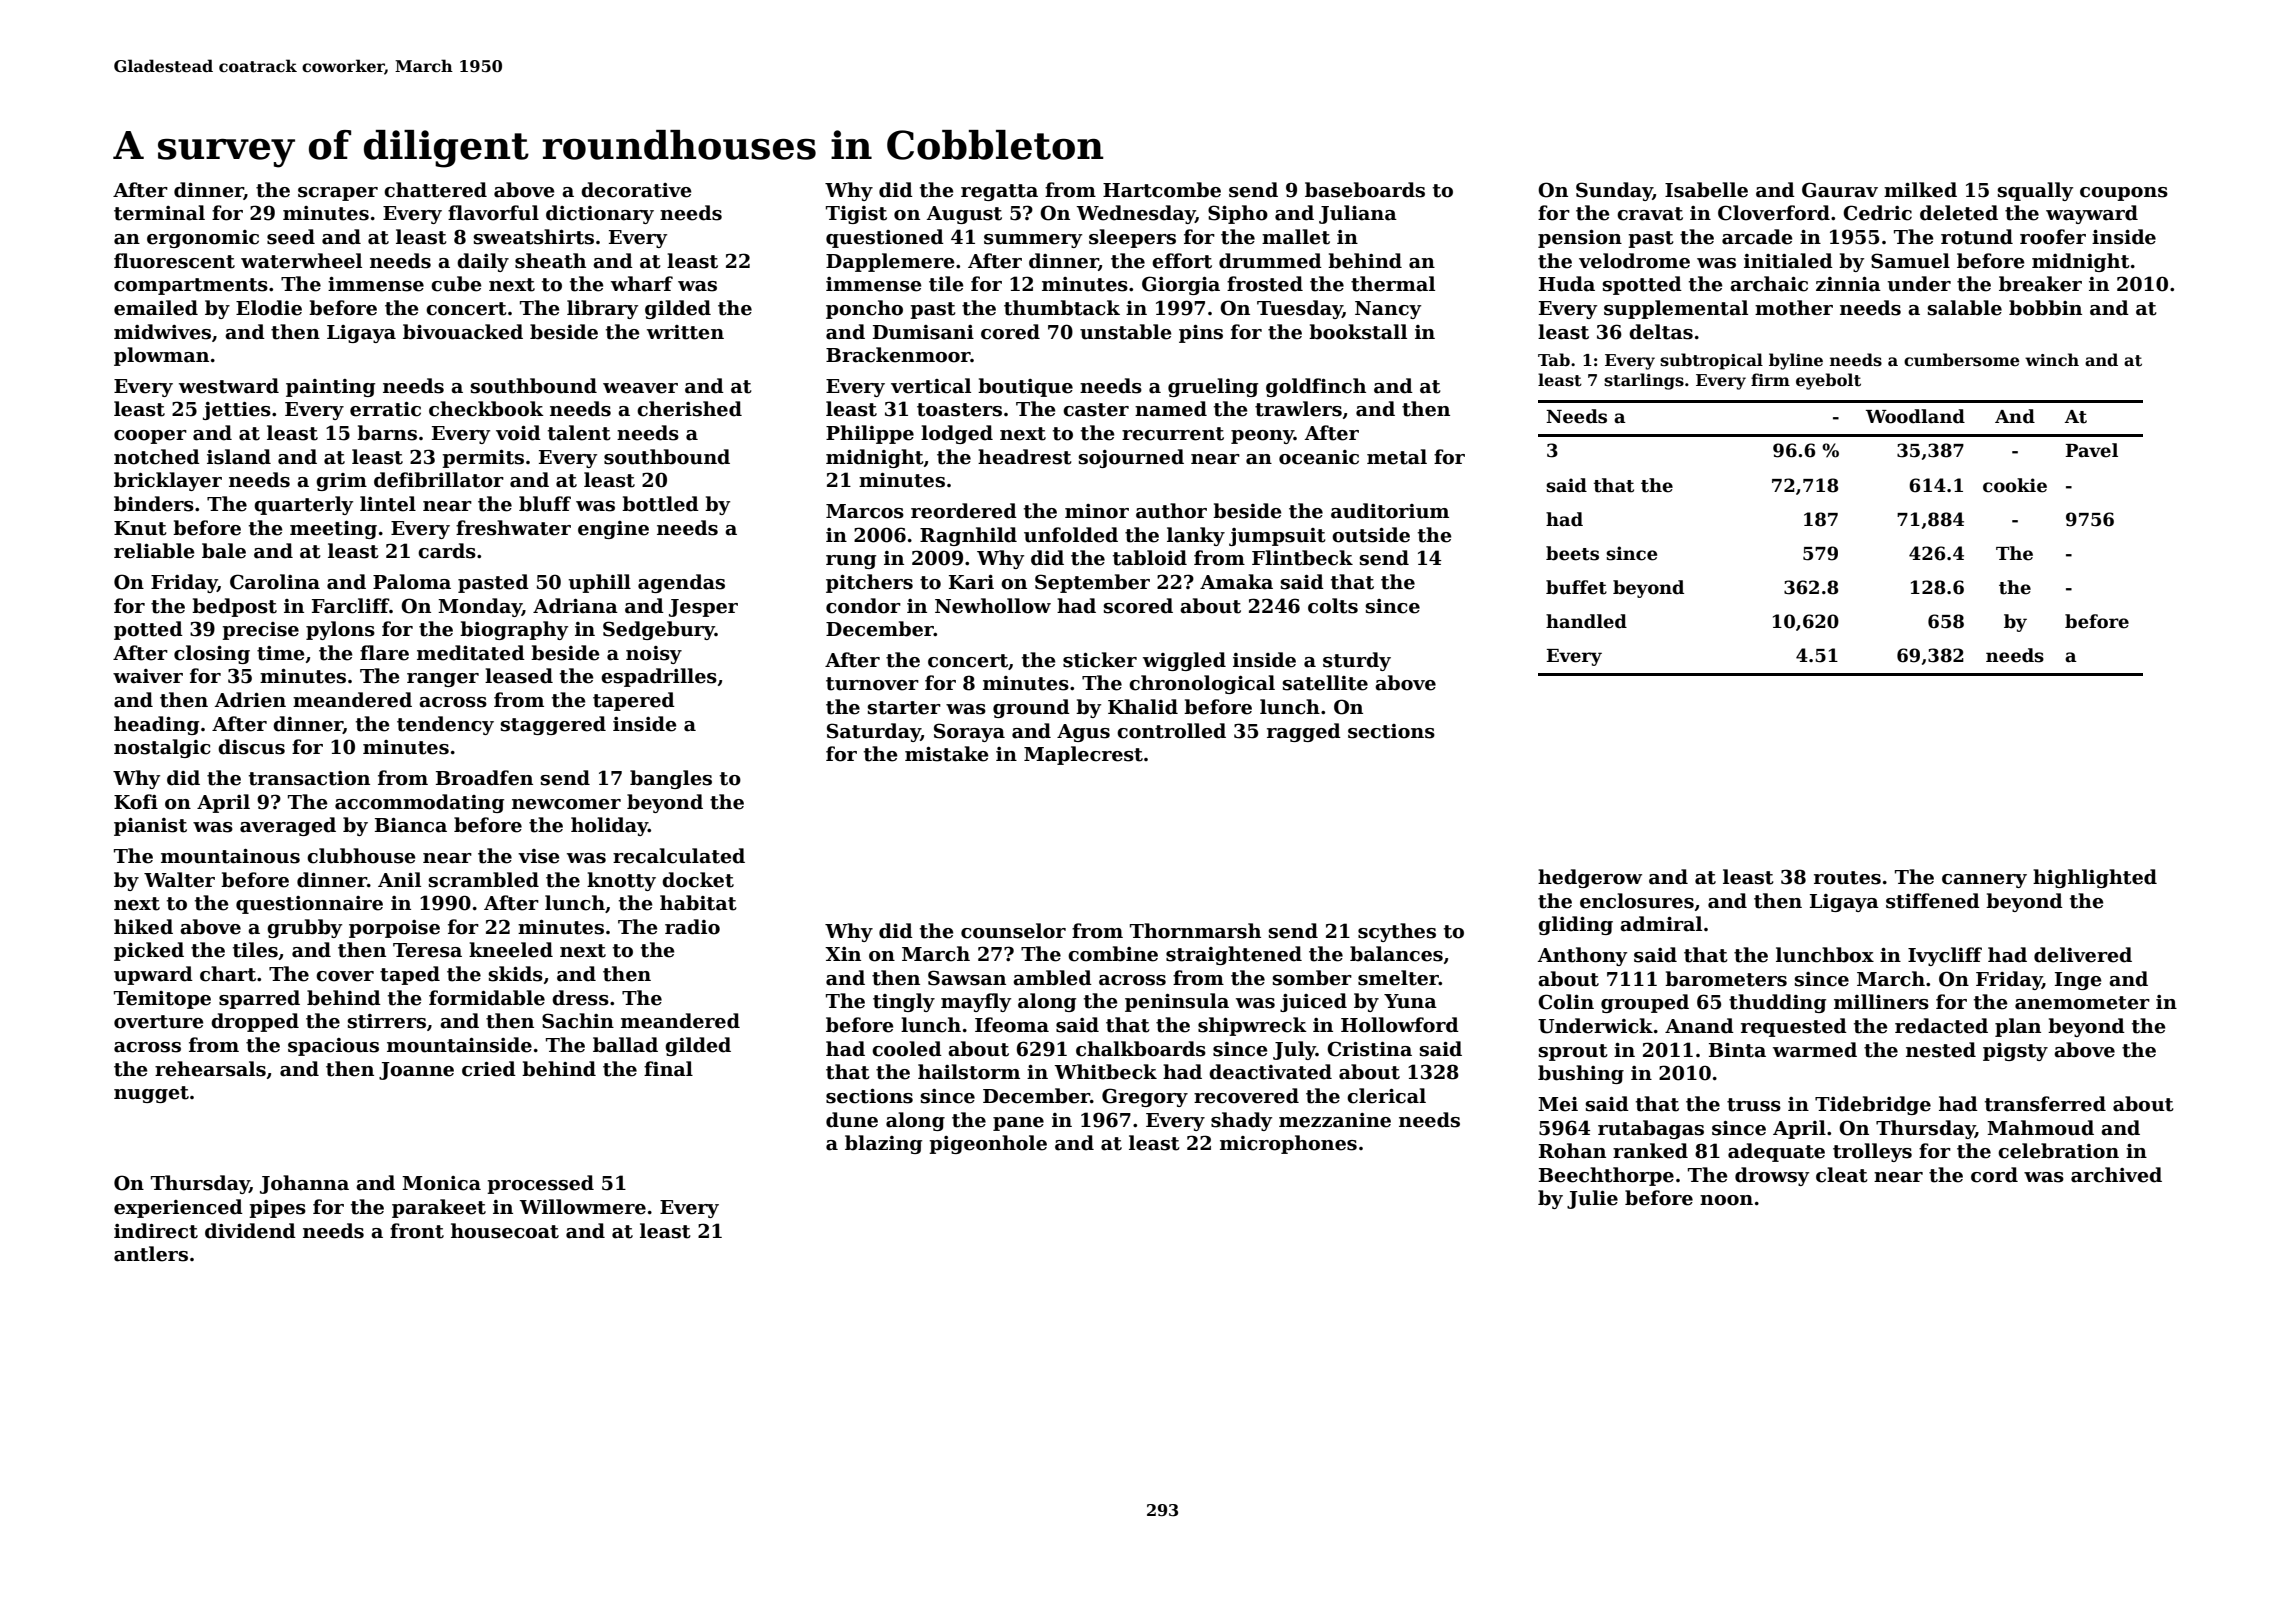 Image resolution: width=2292 pixels, height=1620 pixels. I want to click on Yuna, so click(1410, 1001).
